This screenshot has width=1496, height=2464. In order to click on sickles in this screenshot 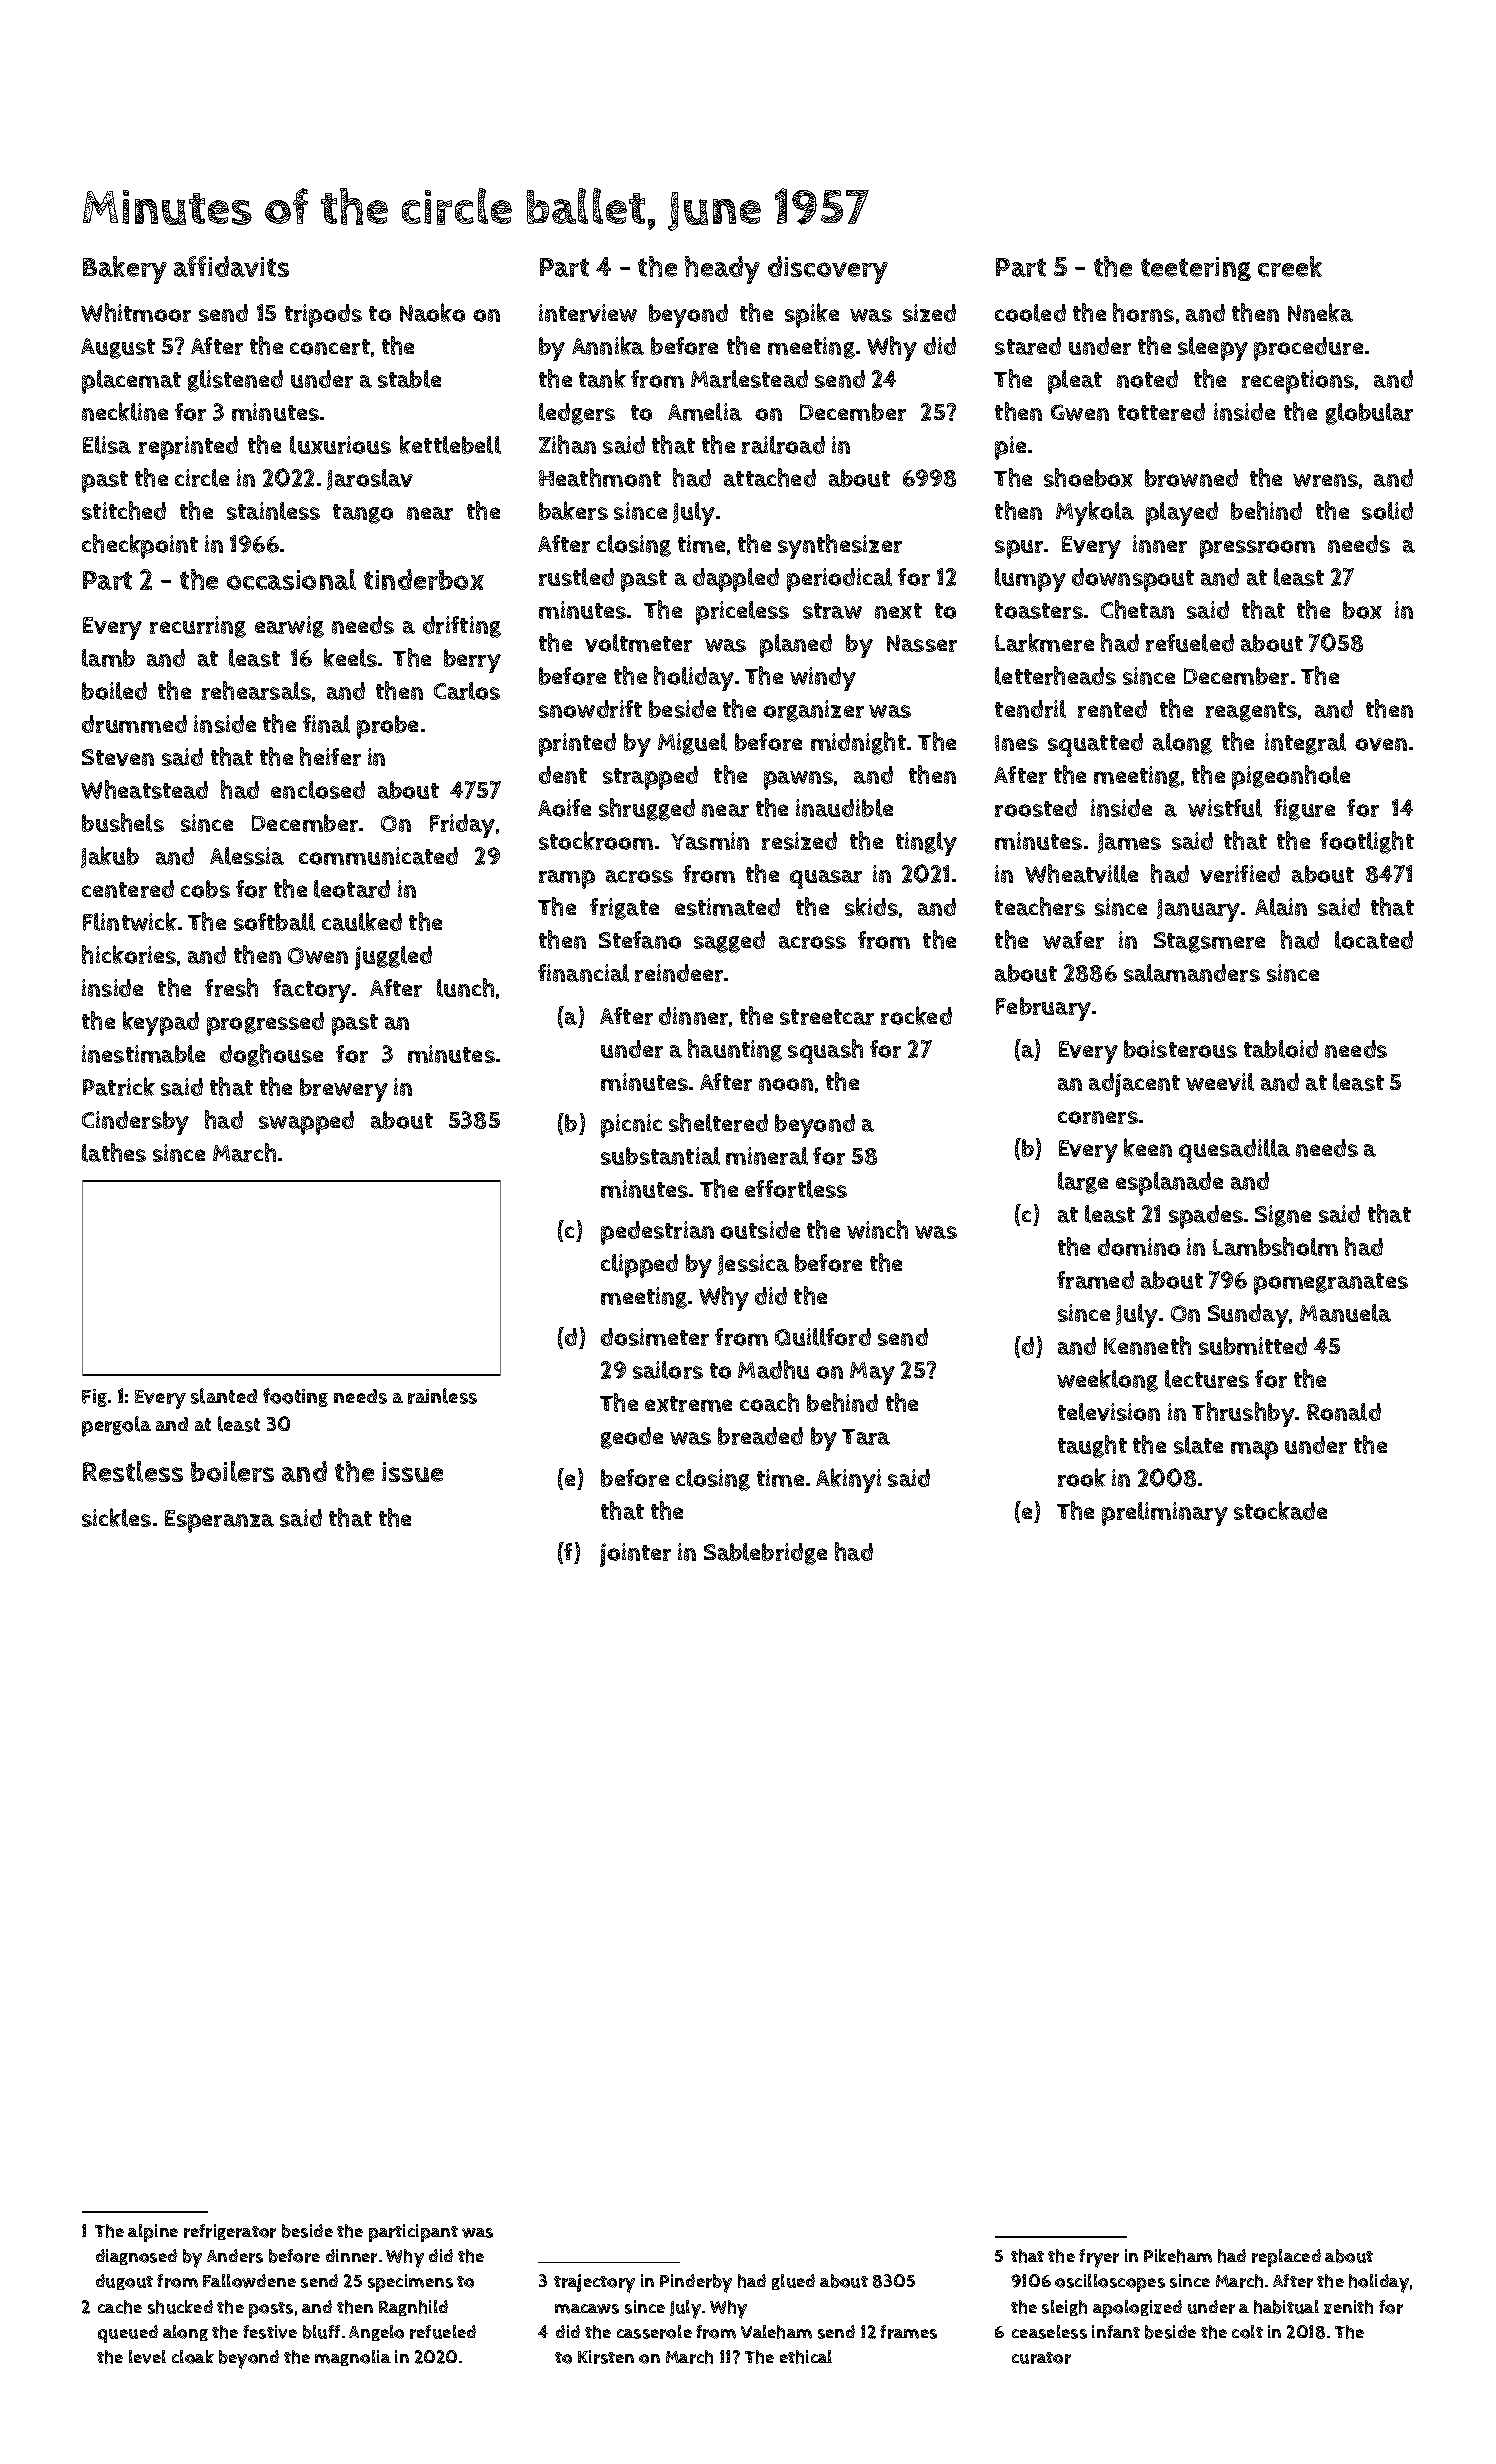, I will do `click(116, 1517)`.
